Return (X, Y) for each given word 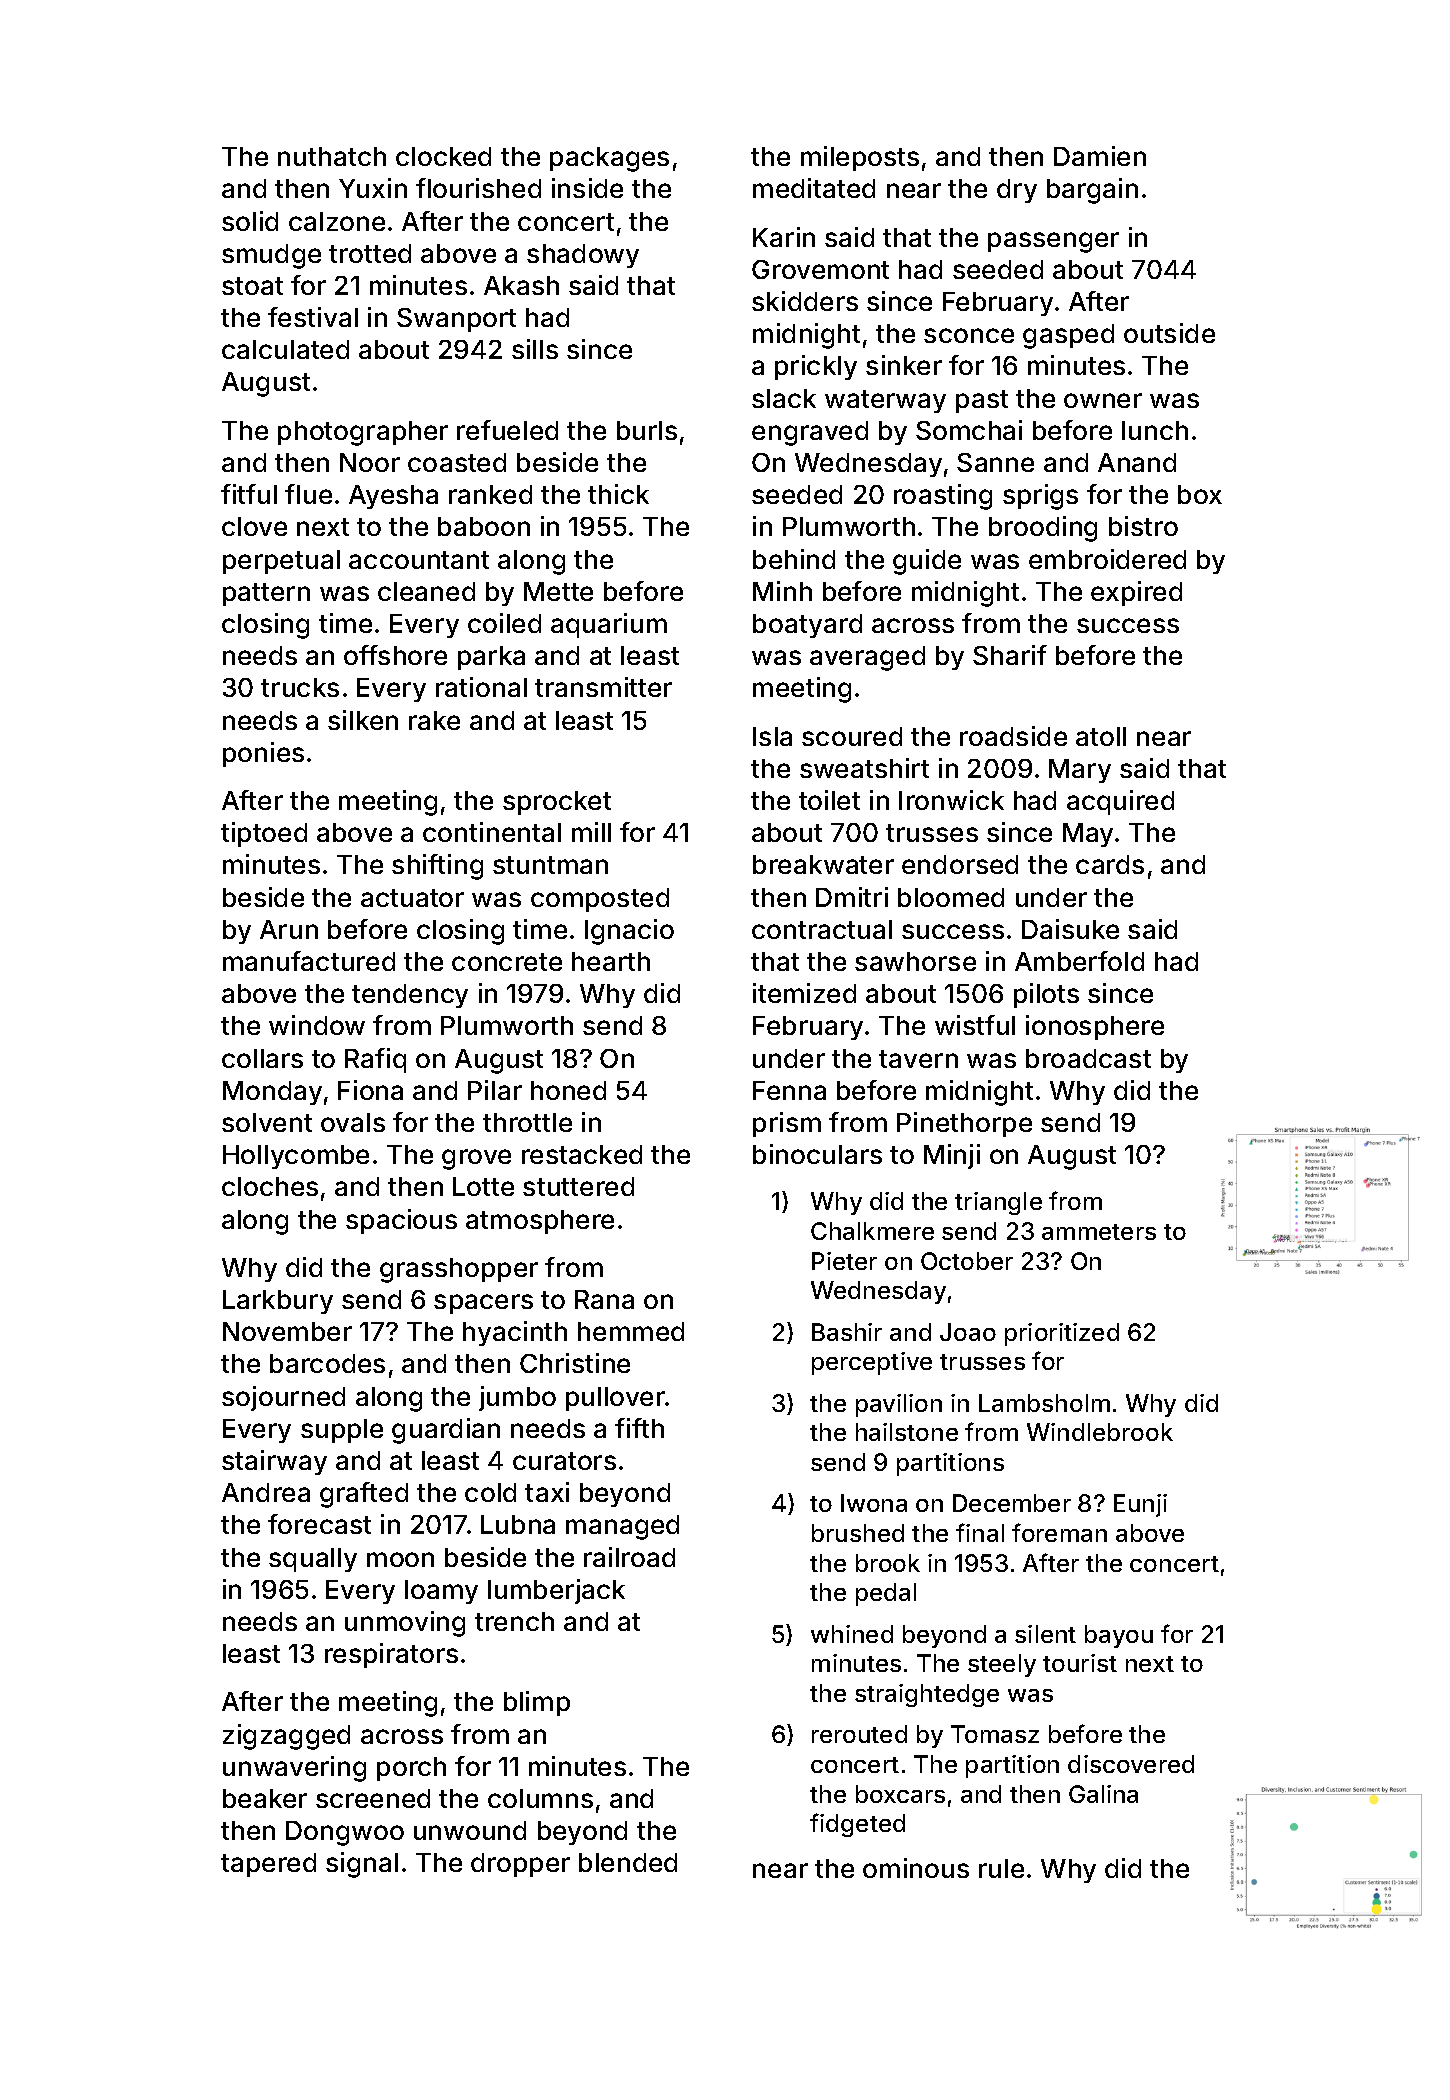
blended (628, 1862)
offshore (395, 655)
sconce (969, 335)
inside (587, 188)
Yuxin (373, 188)
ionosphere (1095, 1027)
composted (600, 900)
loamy (441, 1592)
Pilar (495, 1090)
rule (1001, 1868)
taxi (547, 1492)
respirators (391, 1655)
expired (1136, 593)
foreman (1059, 1532)
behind (794, 559)
